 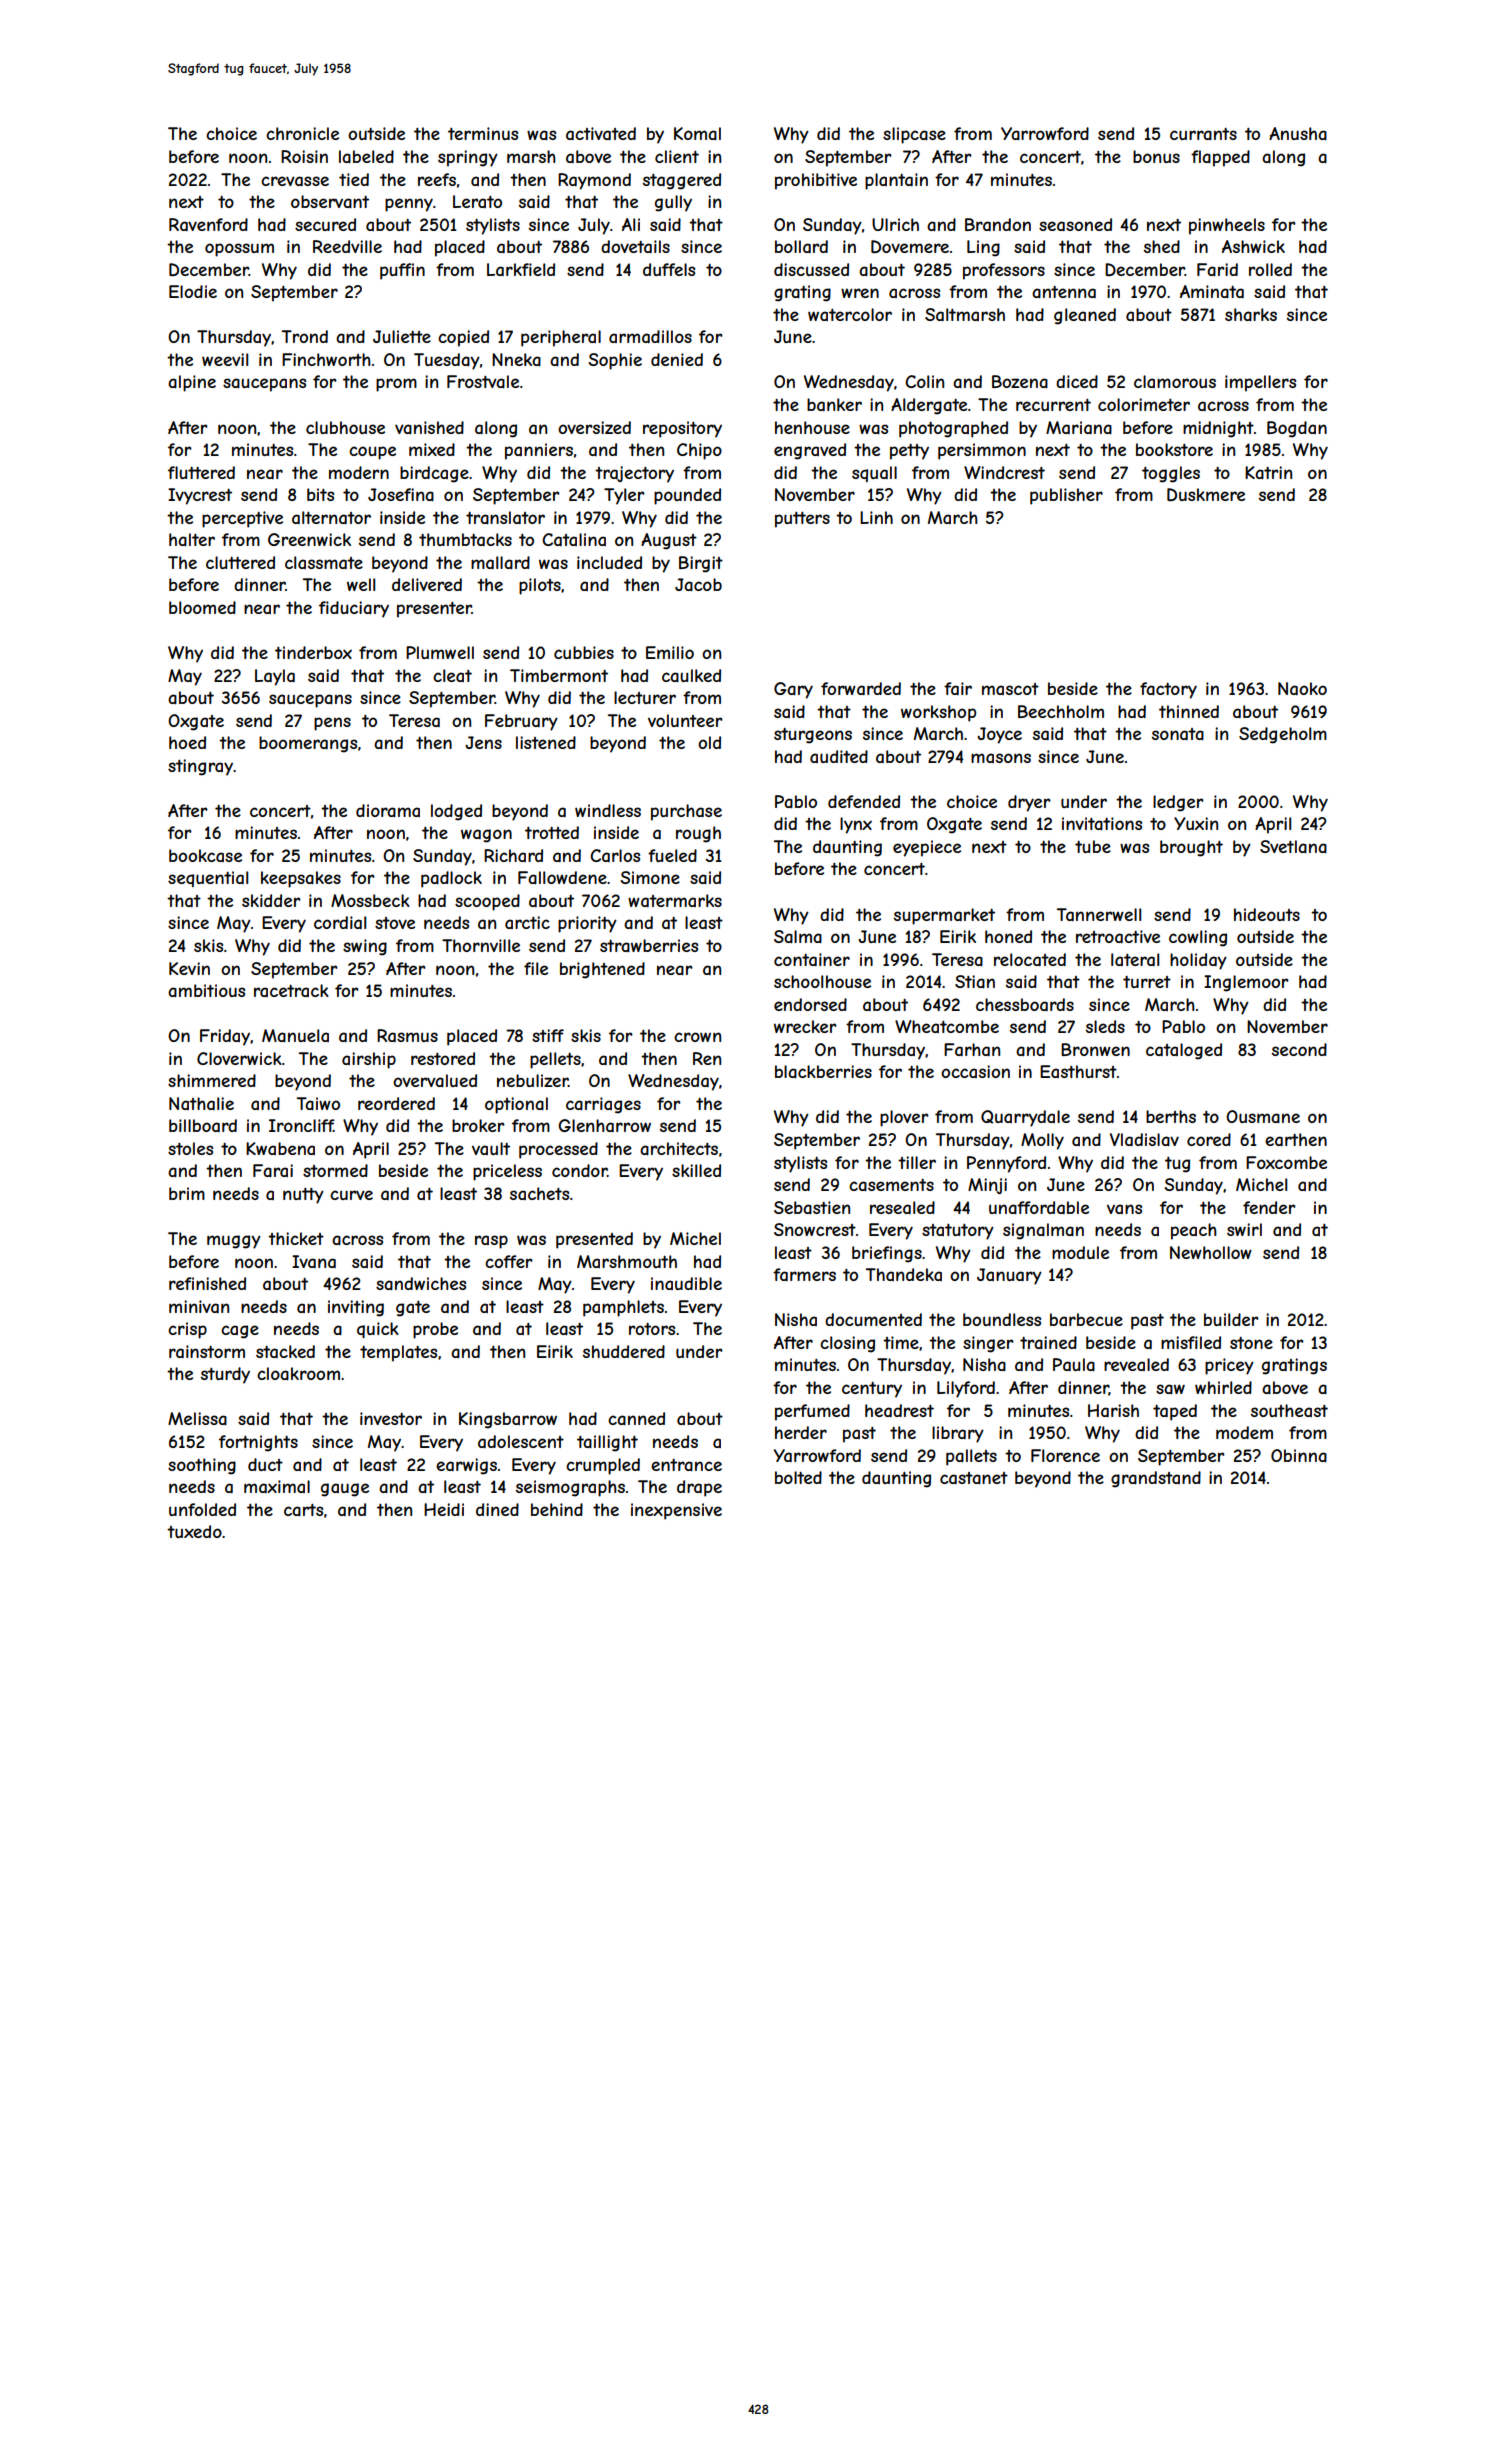 What do you see at coordinates (634, 474) in the screenshot?
I see `trajectory` at bounding box center [634, 474].
